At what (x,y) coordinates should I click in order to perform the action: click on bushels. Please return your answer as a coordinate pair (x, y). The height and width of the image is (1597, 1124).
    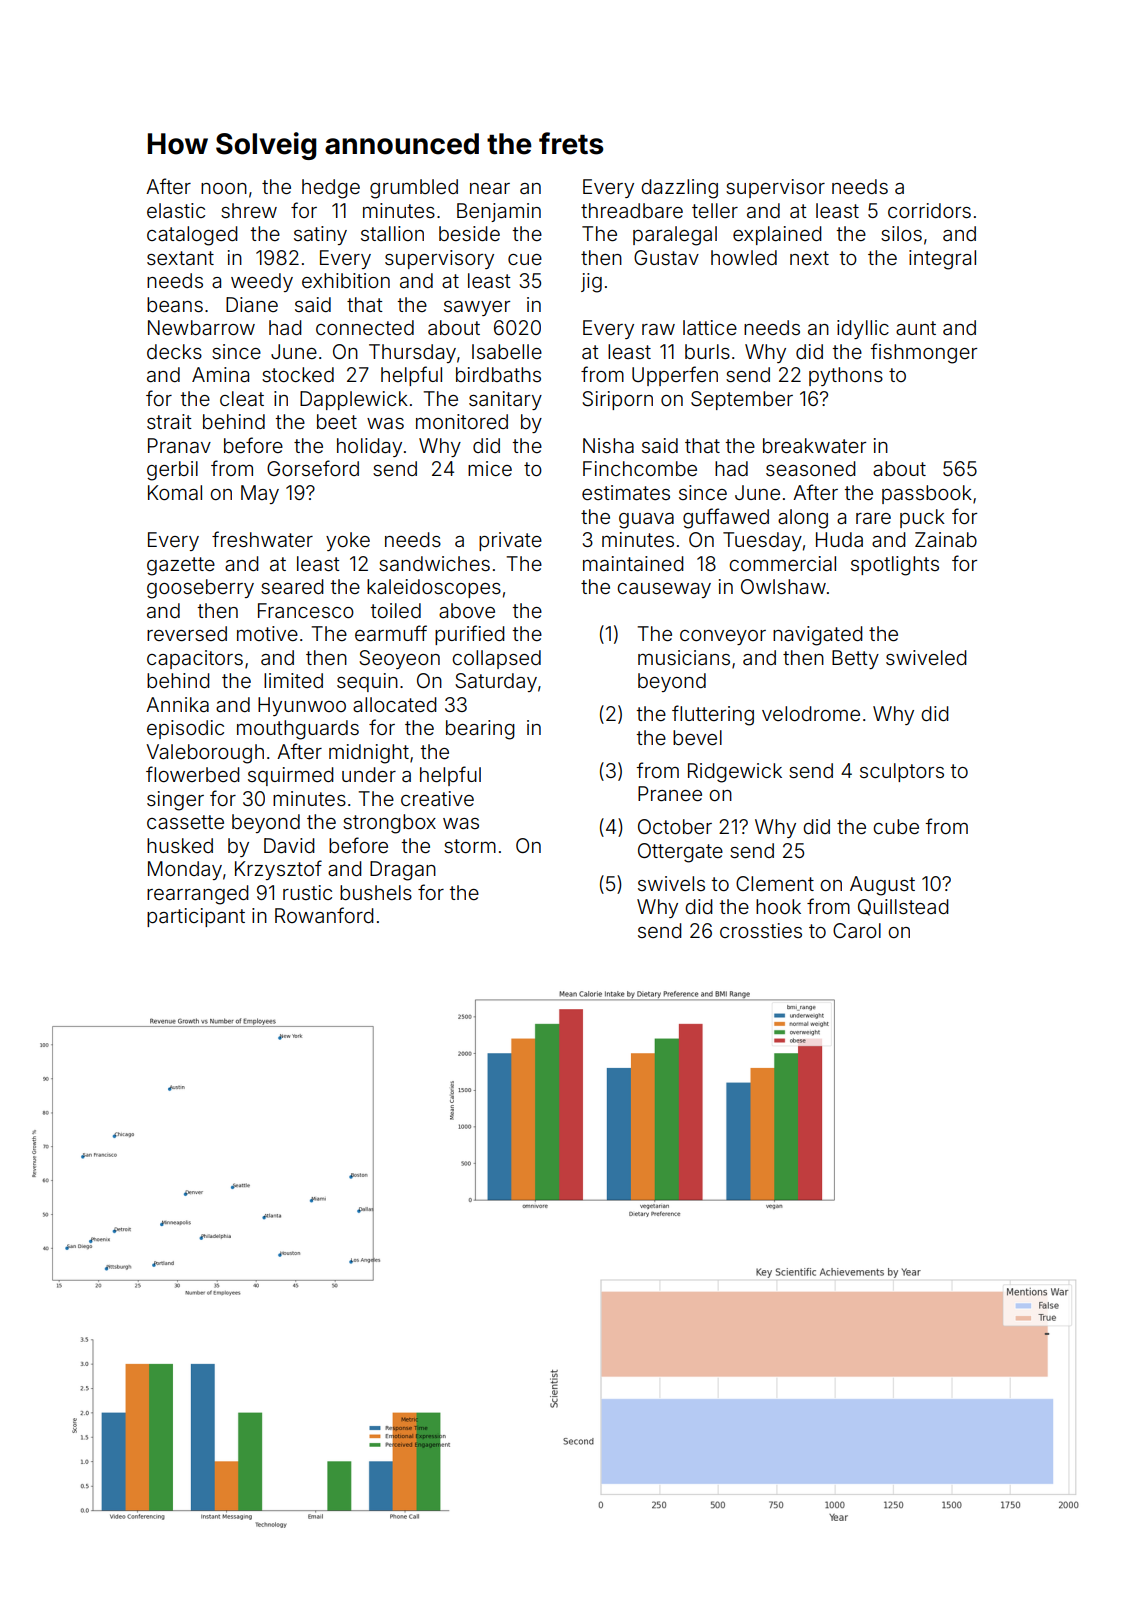
    Looking at the image, I should click on (376, 892).
